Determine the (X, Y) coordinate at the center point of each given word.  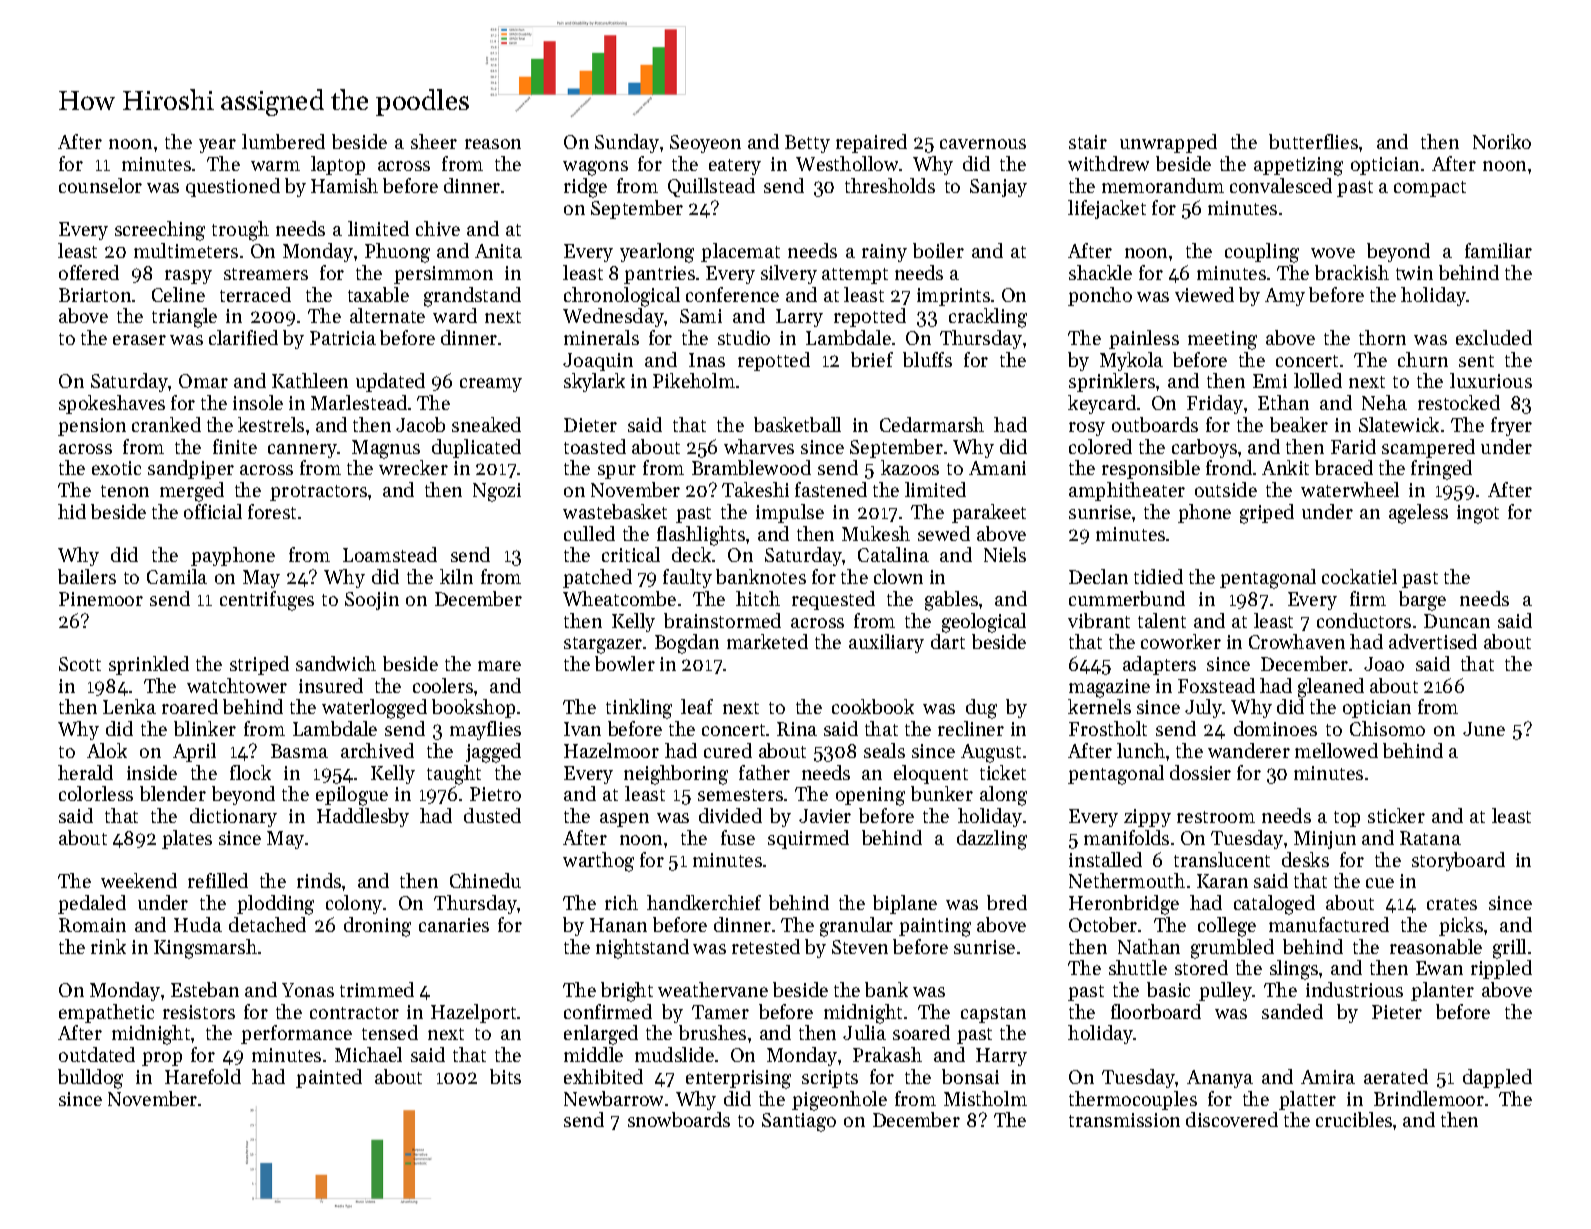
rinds (319, 880)
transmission (1124, 1120)
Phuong (397, 253)
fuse (738, 837)
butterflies (1313, 141)
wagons (595, 168)
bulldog (90, 1079)
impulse (790, 513)
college (1227, 927)
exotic (116, 468)
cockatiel (1359, 576)
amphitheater (1127, 491)
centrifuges (267, 601)
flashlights (701, 536)
